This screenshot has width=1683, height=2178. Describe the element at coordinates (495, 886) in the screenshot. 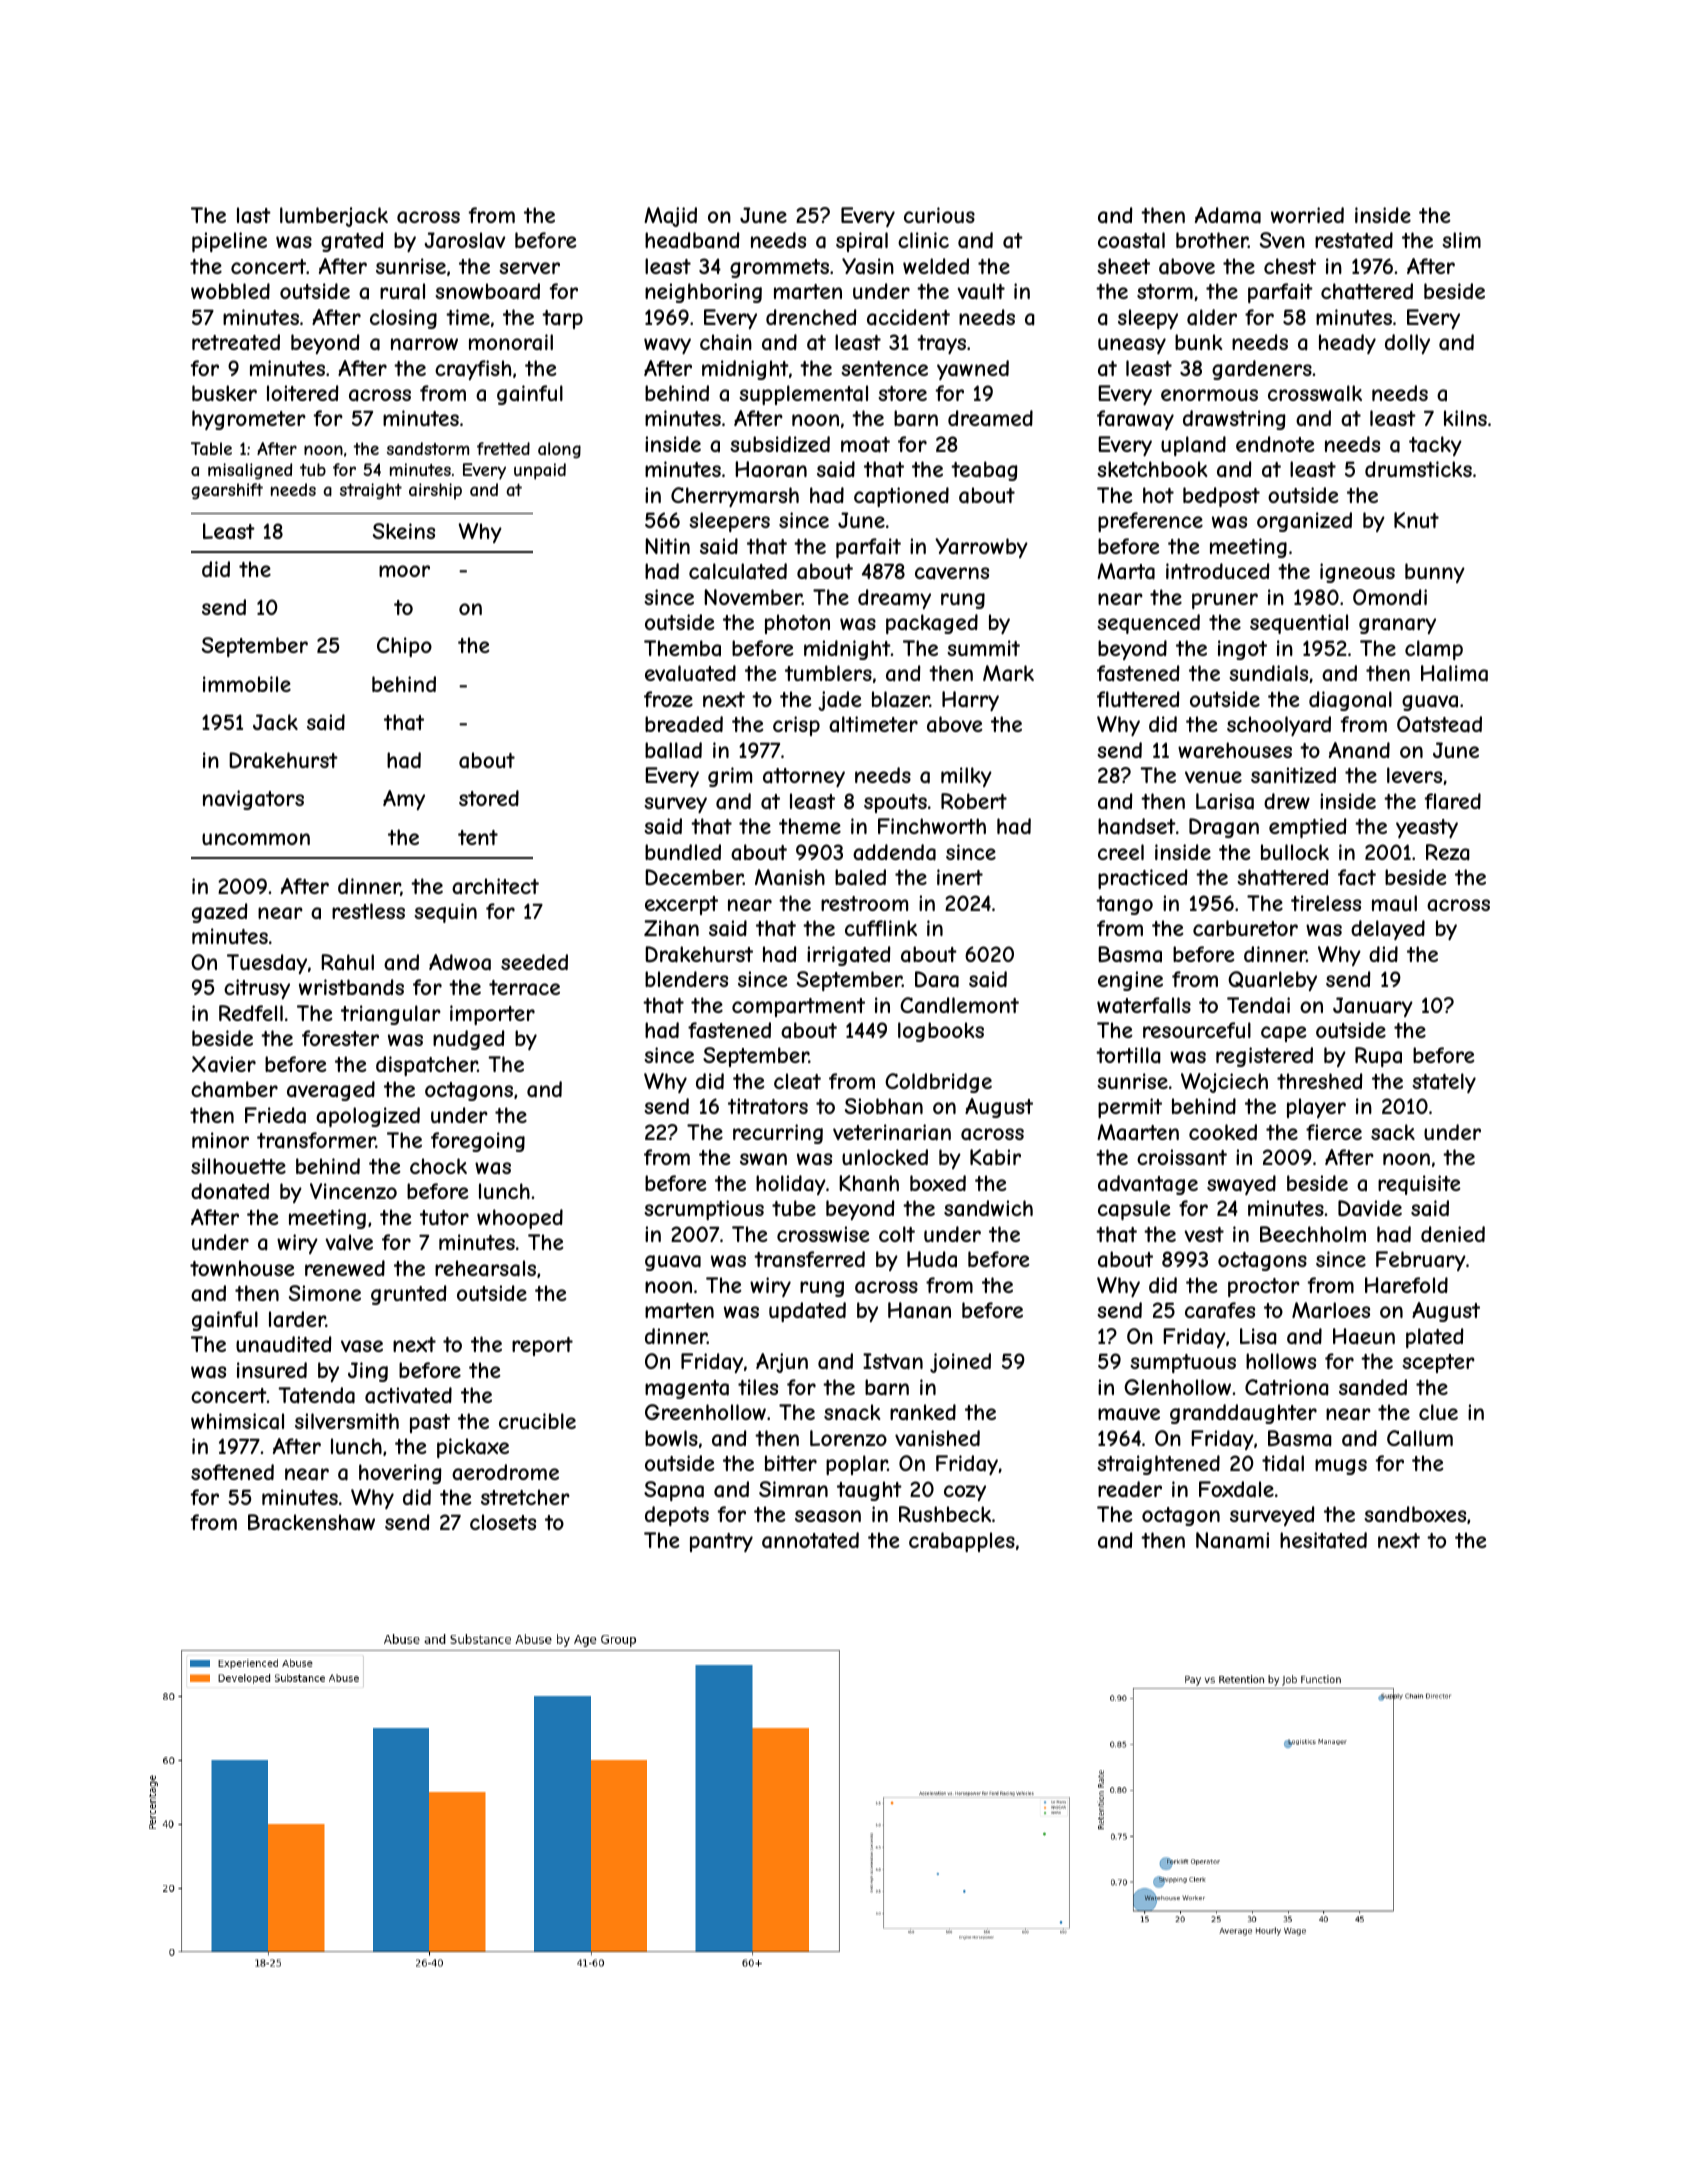

I see `architect` at that location.
